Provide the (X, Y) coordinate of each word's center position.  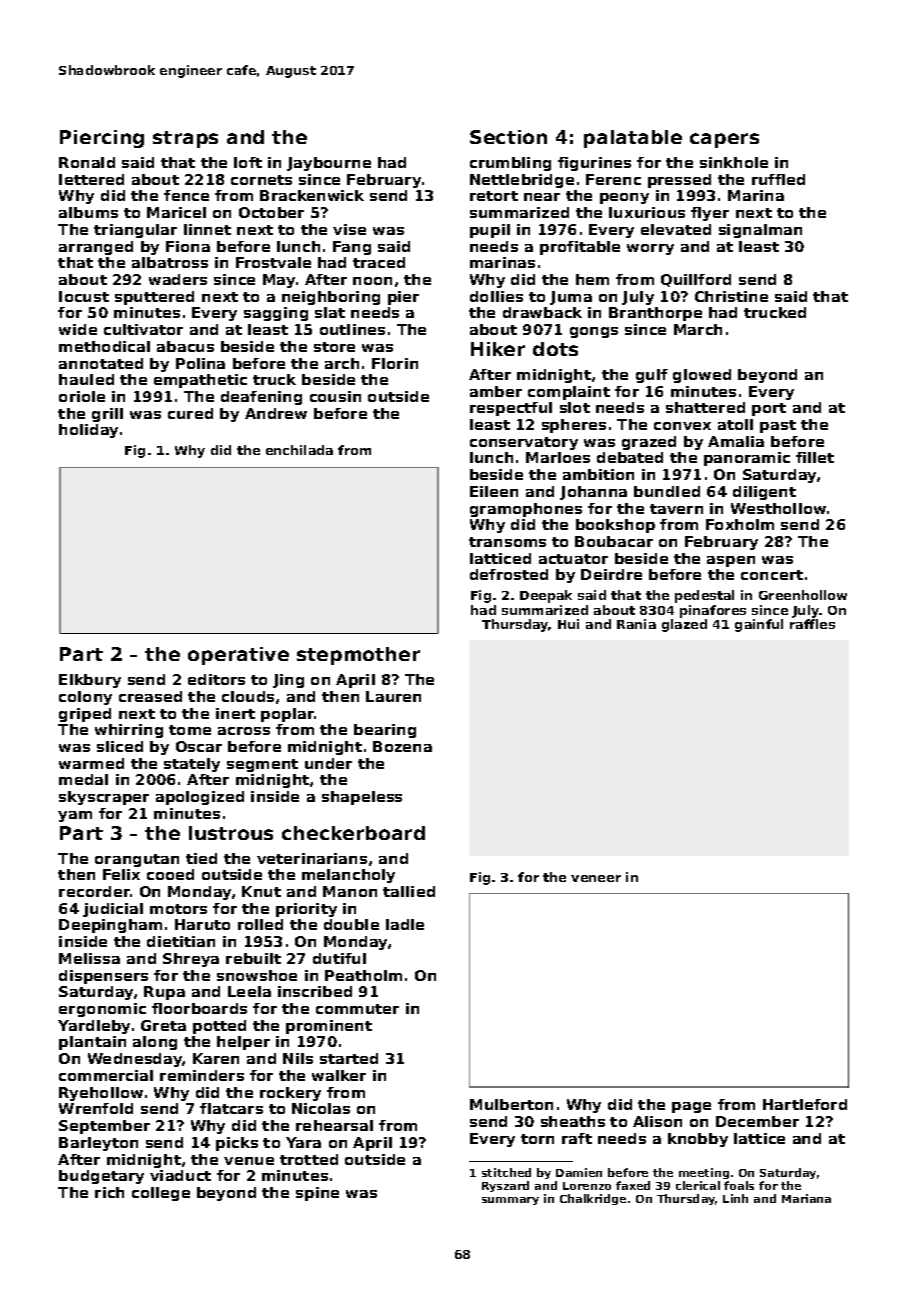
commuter (357, 1009)
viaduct (180, 1175)
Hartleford (805, 1104)
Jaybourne (329, 164)
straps (185, 139)
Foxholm (740, 524)
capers (724, 140)
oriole (82, 396)
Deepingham (110, 926)
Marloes (558, 457)
